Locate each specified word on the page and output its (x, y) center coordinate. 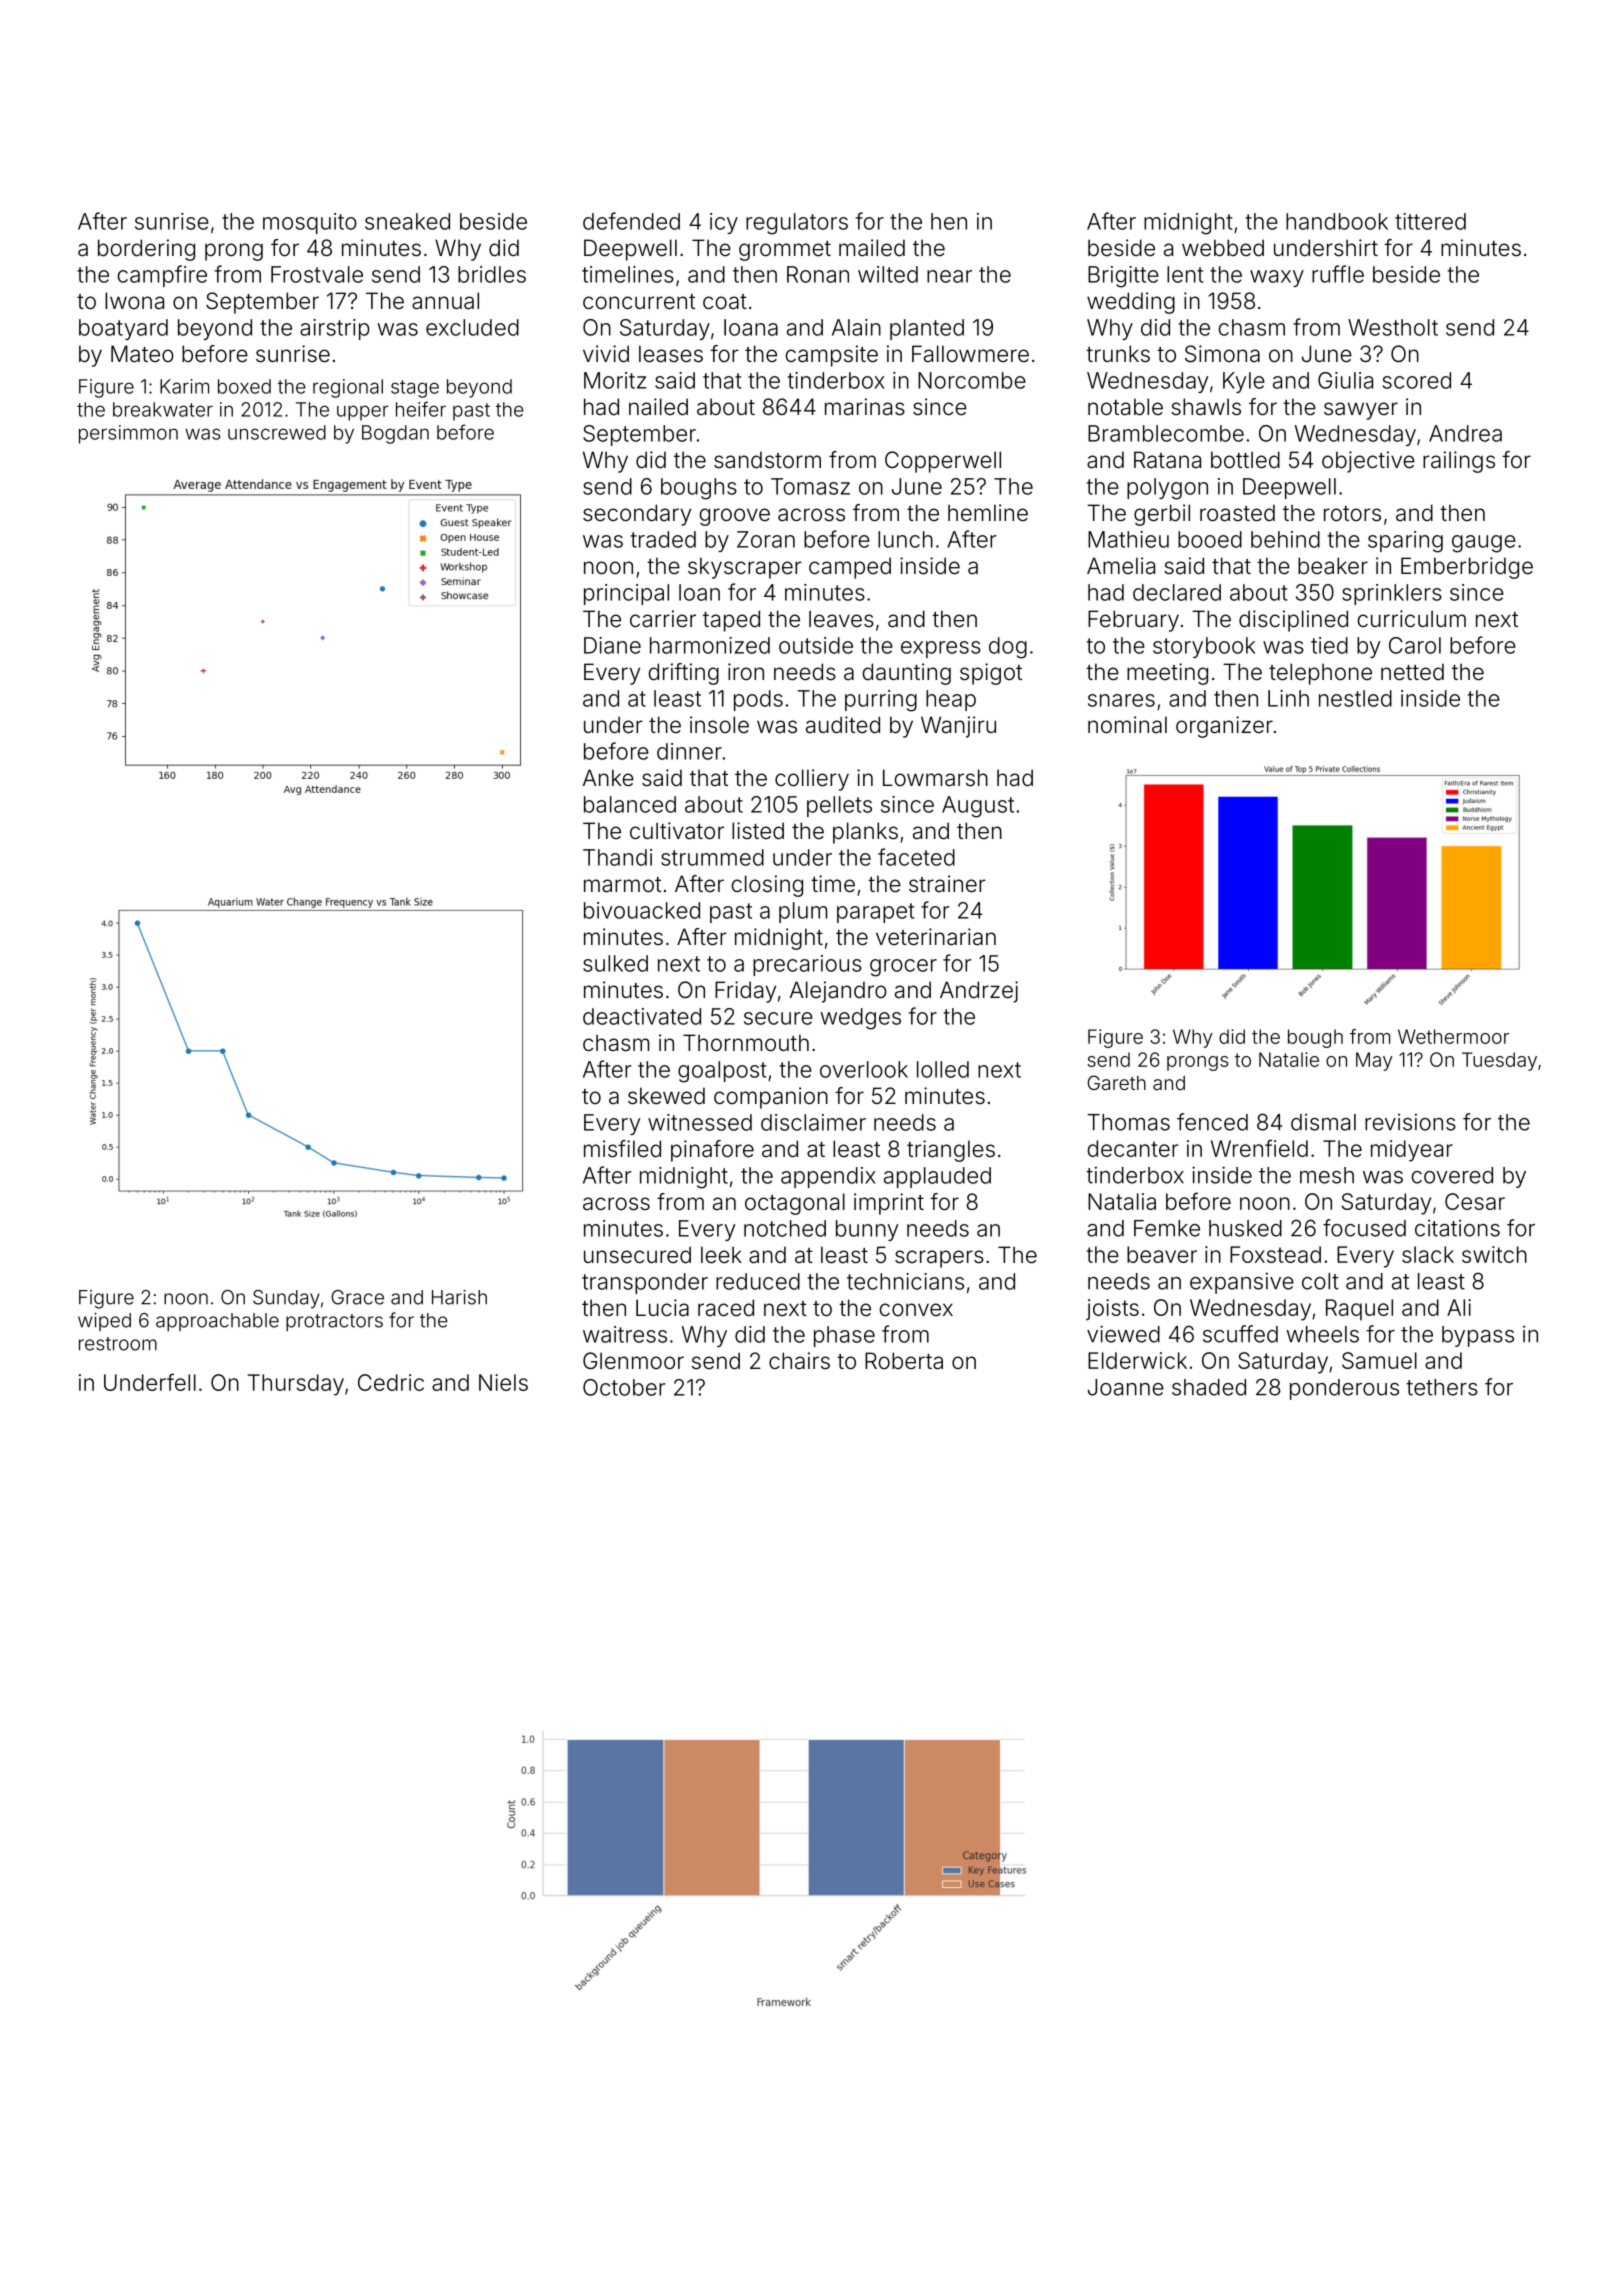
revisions (1410, 1122)
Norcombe (972, 380)
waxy (1277, 278)
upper (363, 413)
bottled (1245, 460)
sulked (615, 963)
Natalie (1289, 1059)
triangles (951, 1151)
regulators (797, 224)
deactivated (642, 1016)
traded (663, 539)
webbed (1223, 248)
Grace (358, 1297)
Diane (612, 645)
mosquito (310, 223)
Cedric (391, 1382)
